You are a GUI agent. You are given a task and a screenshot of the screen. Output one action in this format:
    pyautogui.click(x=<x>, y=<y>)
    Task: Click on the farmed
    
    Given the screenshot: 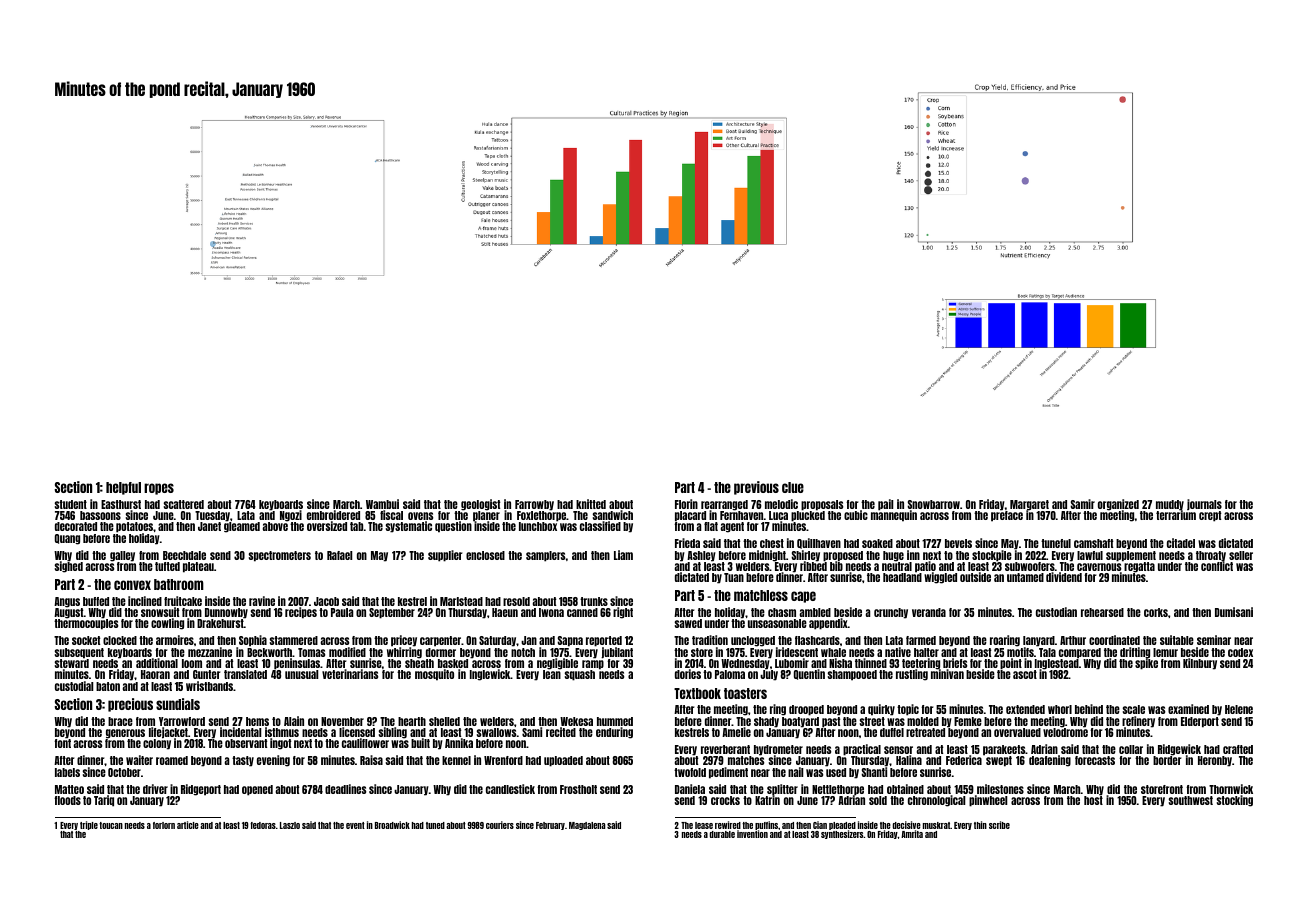 What is the action you would take?
    pyautogui.click(x=921, y=640)
